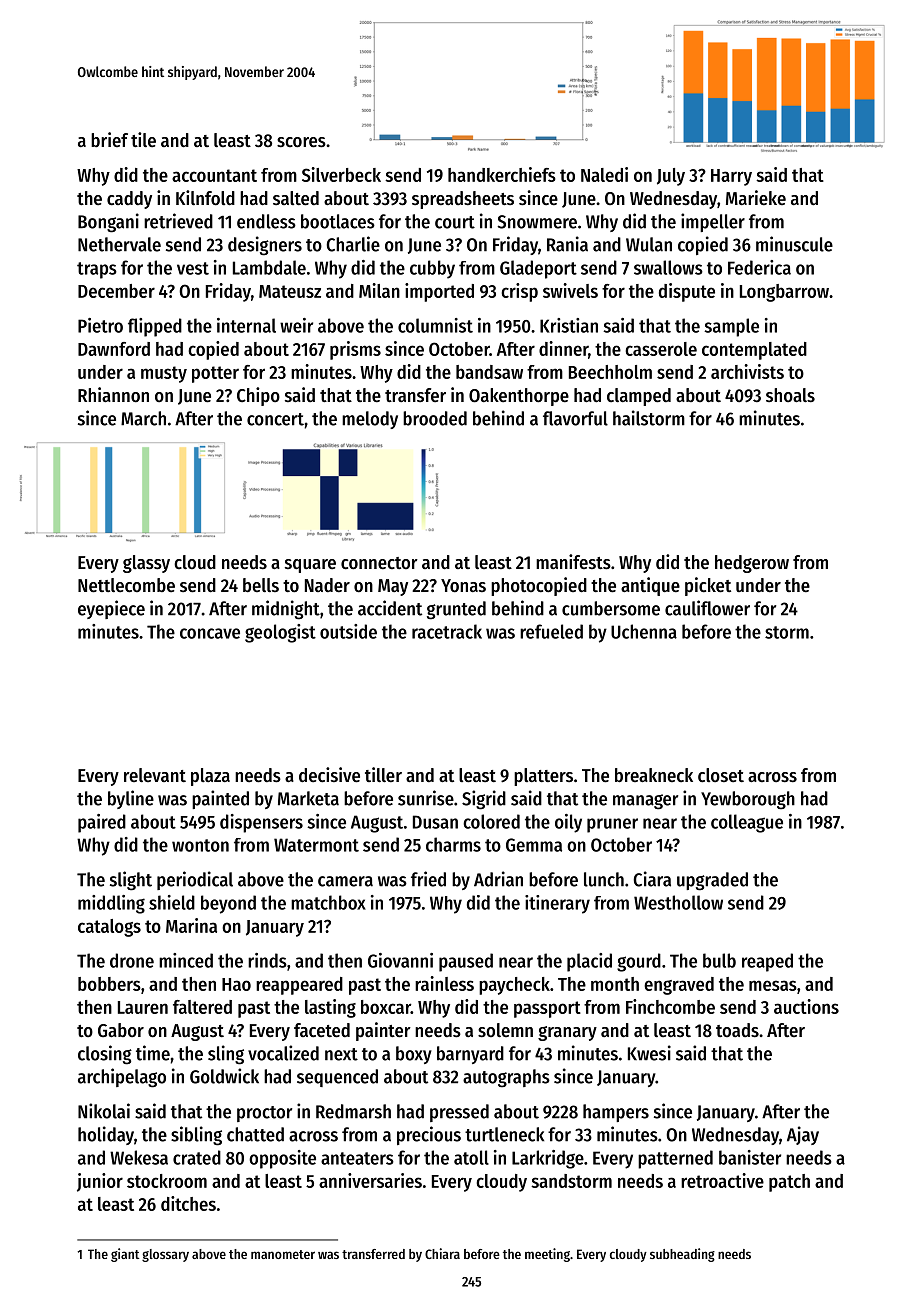  What do you see at coordinates (400, 960) in the page?
I see `Giovanni` at bounding box center [400, 960].
